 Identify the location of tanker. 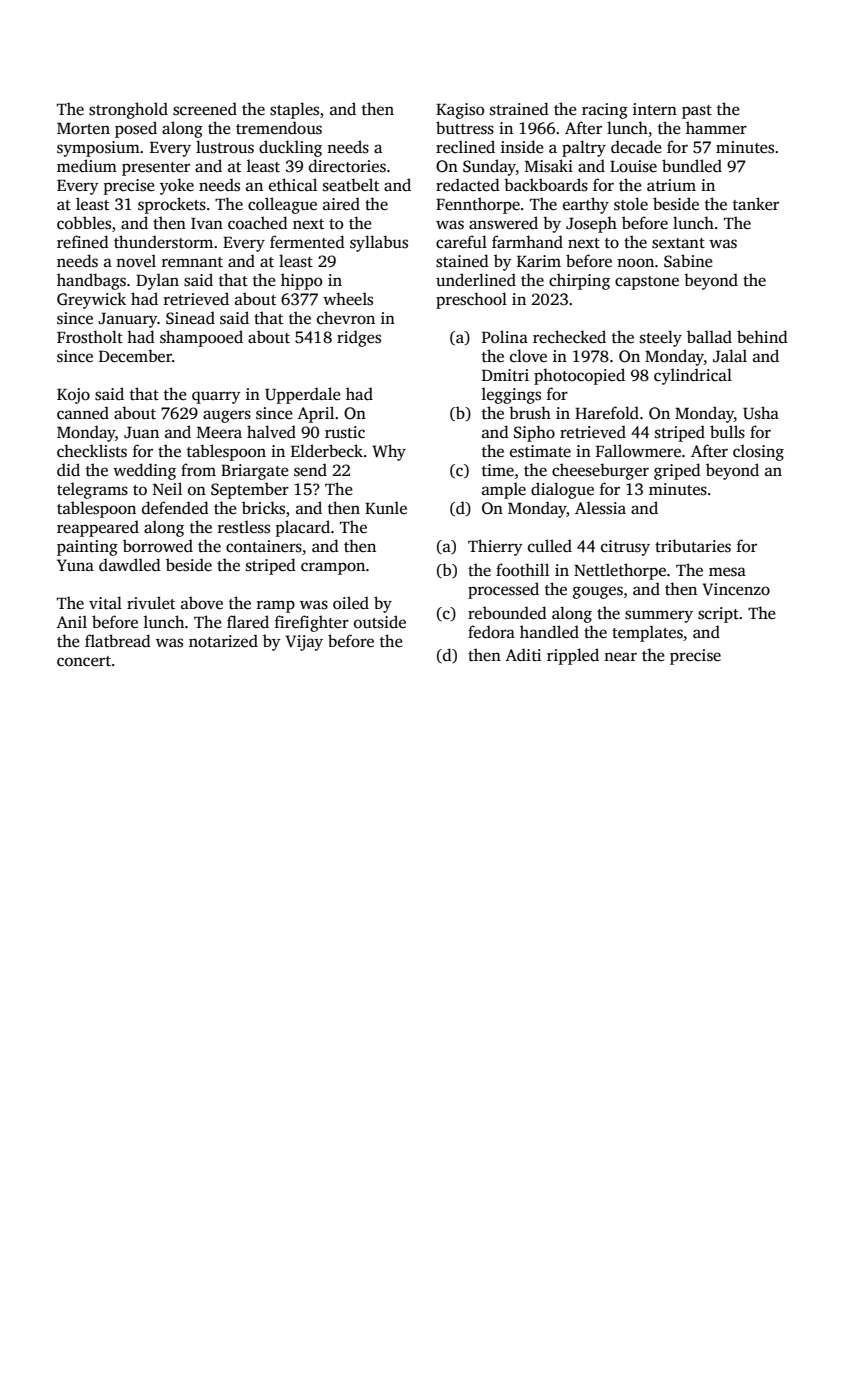
(756, 204).
